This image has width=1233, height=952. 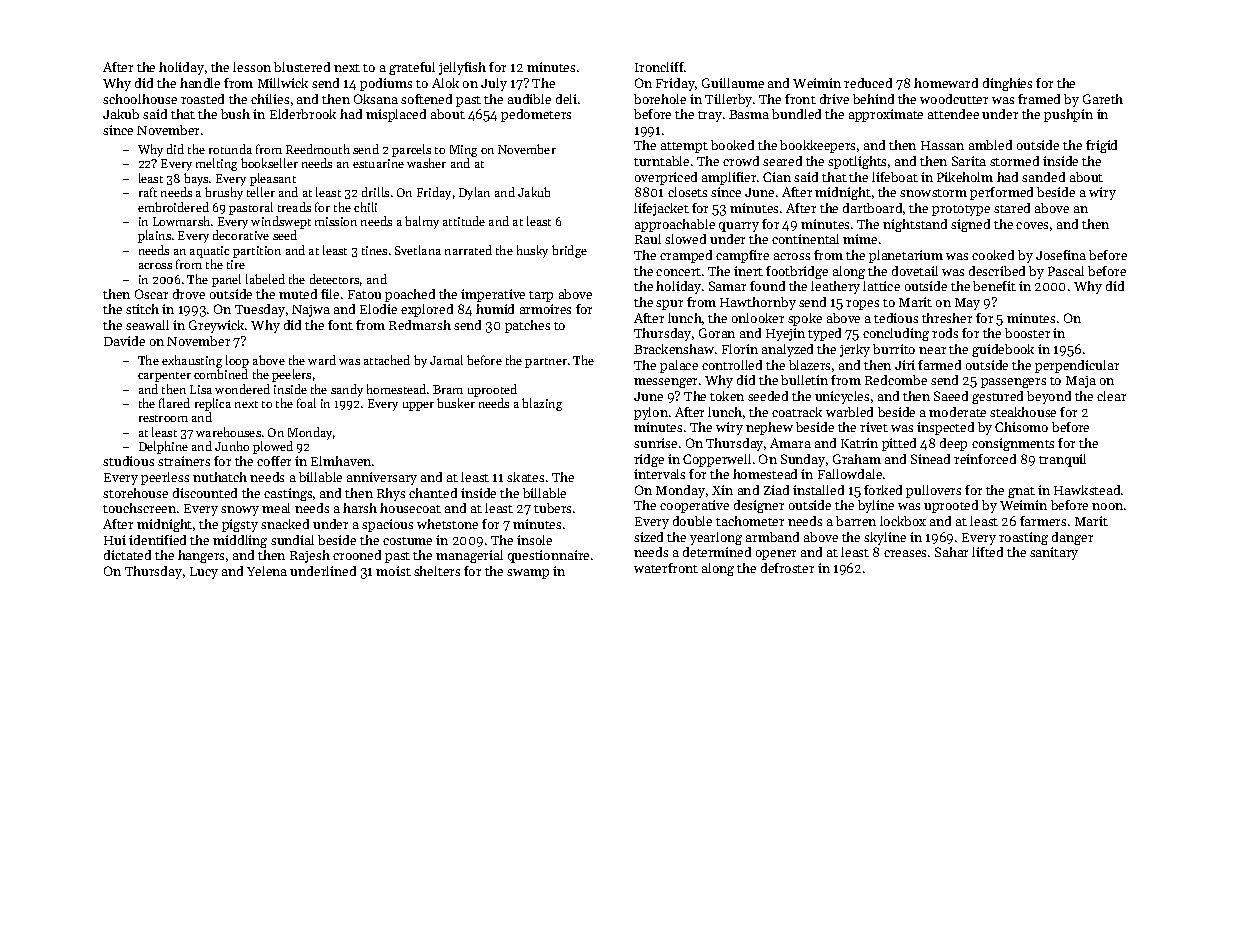 I want to click on schoolhouse, so click(x=140, y=99).
